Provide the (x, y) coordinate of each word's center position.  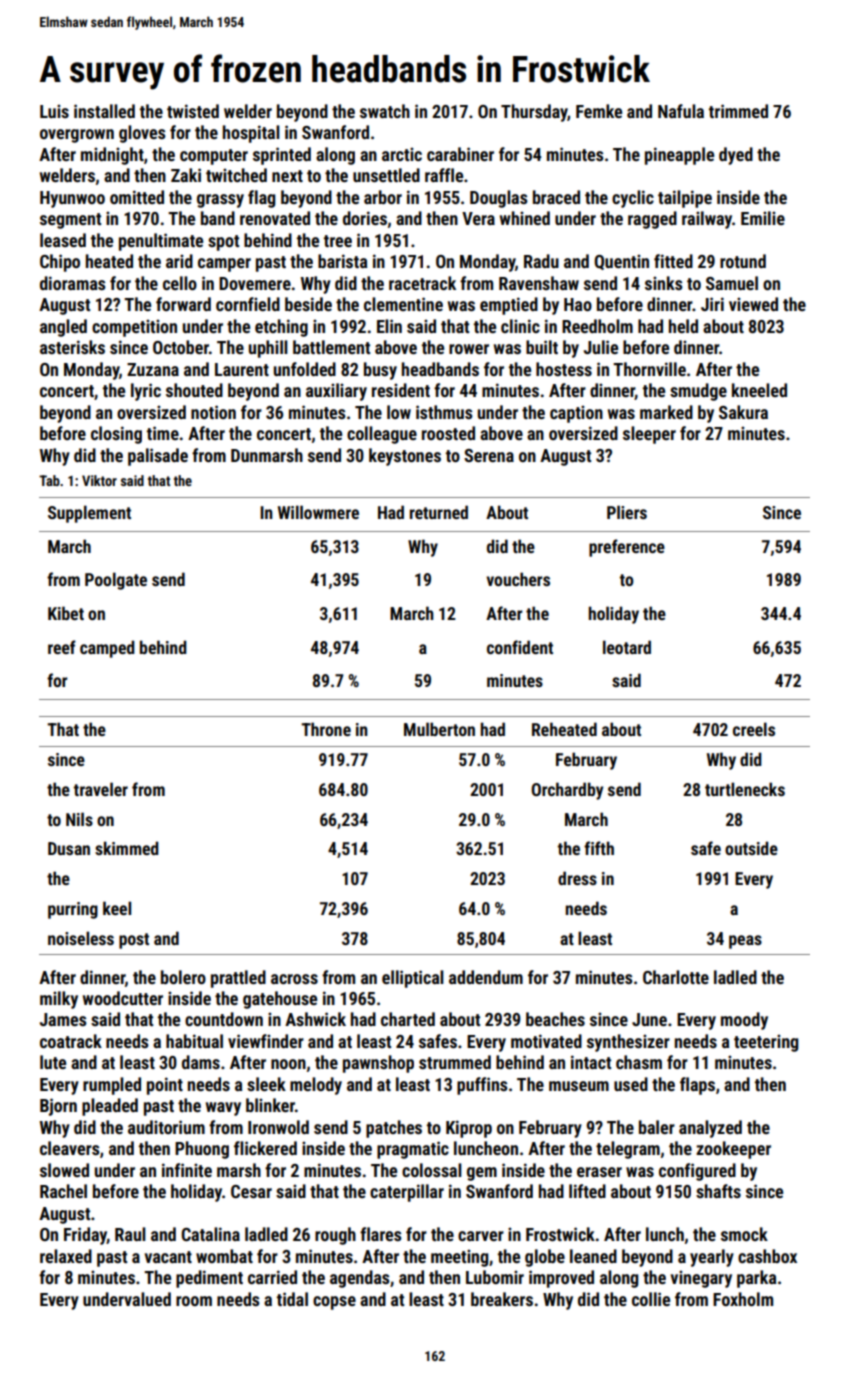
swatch (385, 111)
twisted (193, 111)
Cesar (251, 1191)
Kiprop (469, 1129)
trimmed (738, 111)
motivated (546, 1041)
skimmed (127, 848)
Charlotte (676, 977)
